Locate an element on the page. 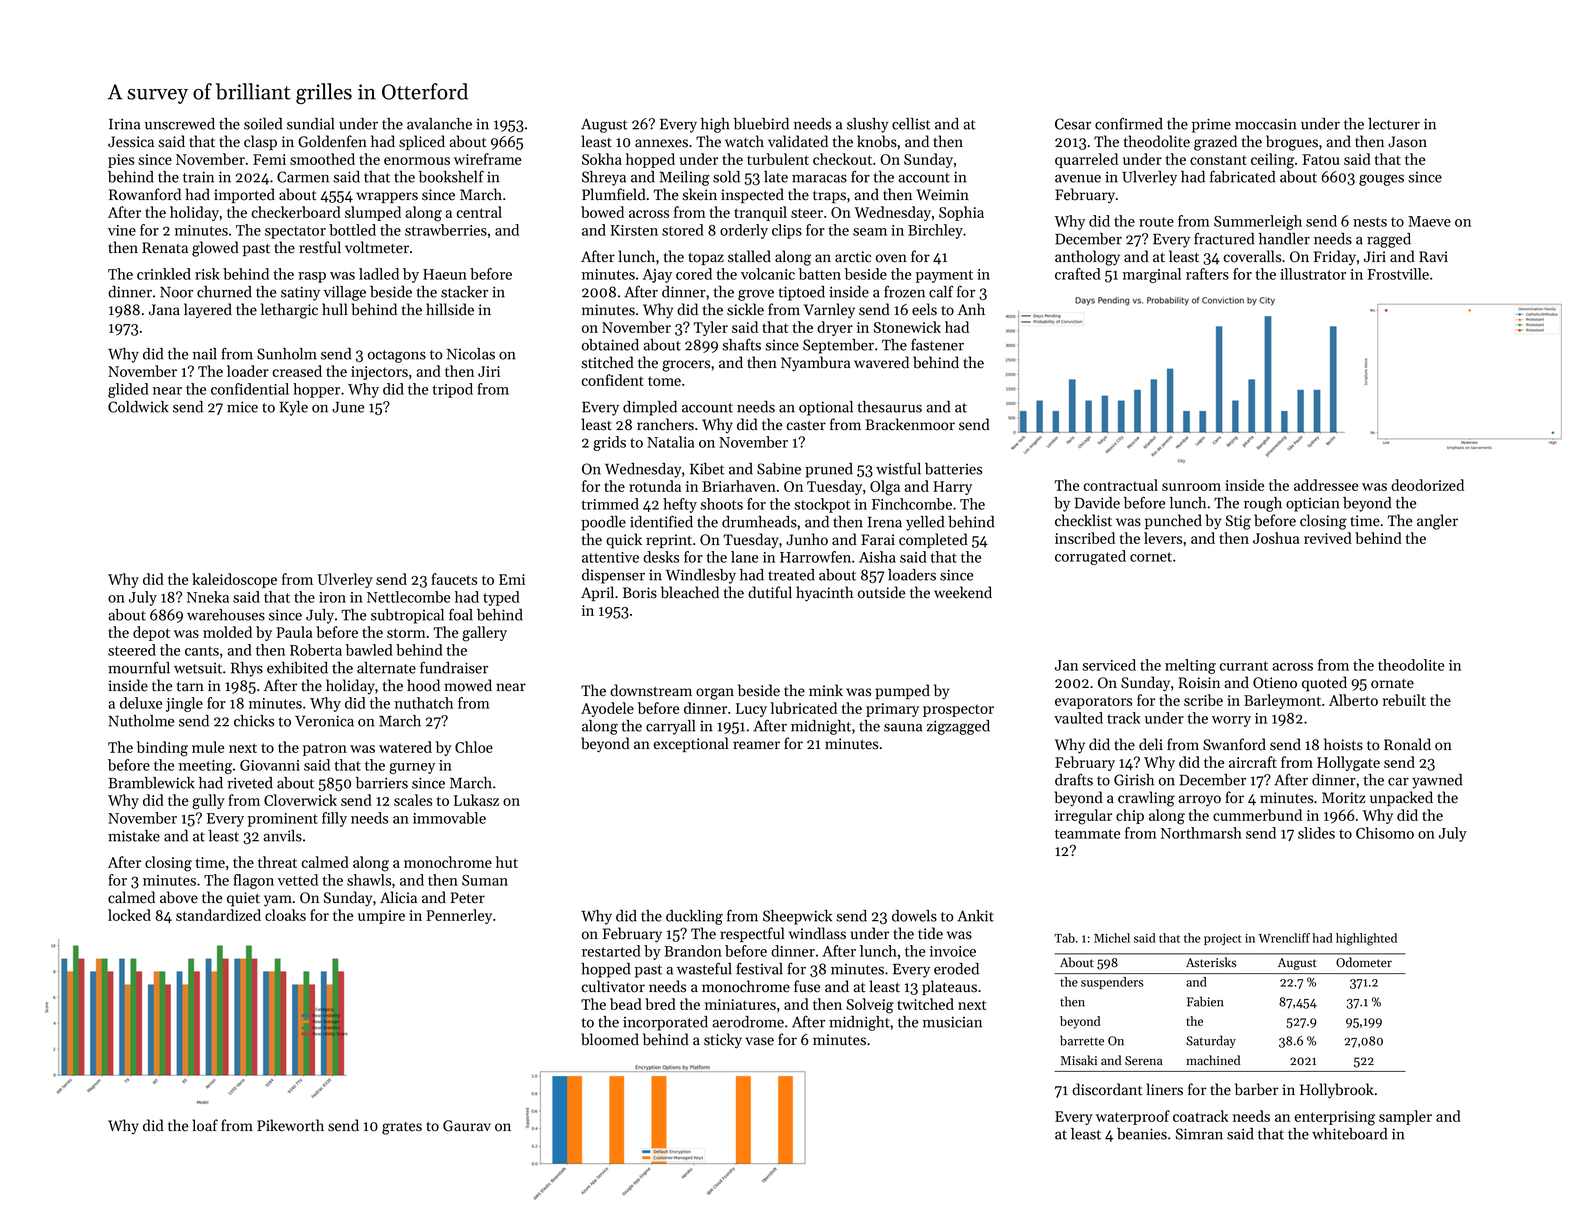 This image has width=1583, height=1223. Sabine is located at coordinates (779, 469).
